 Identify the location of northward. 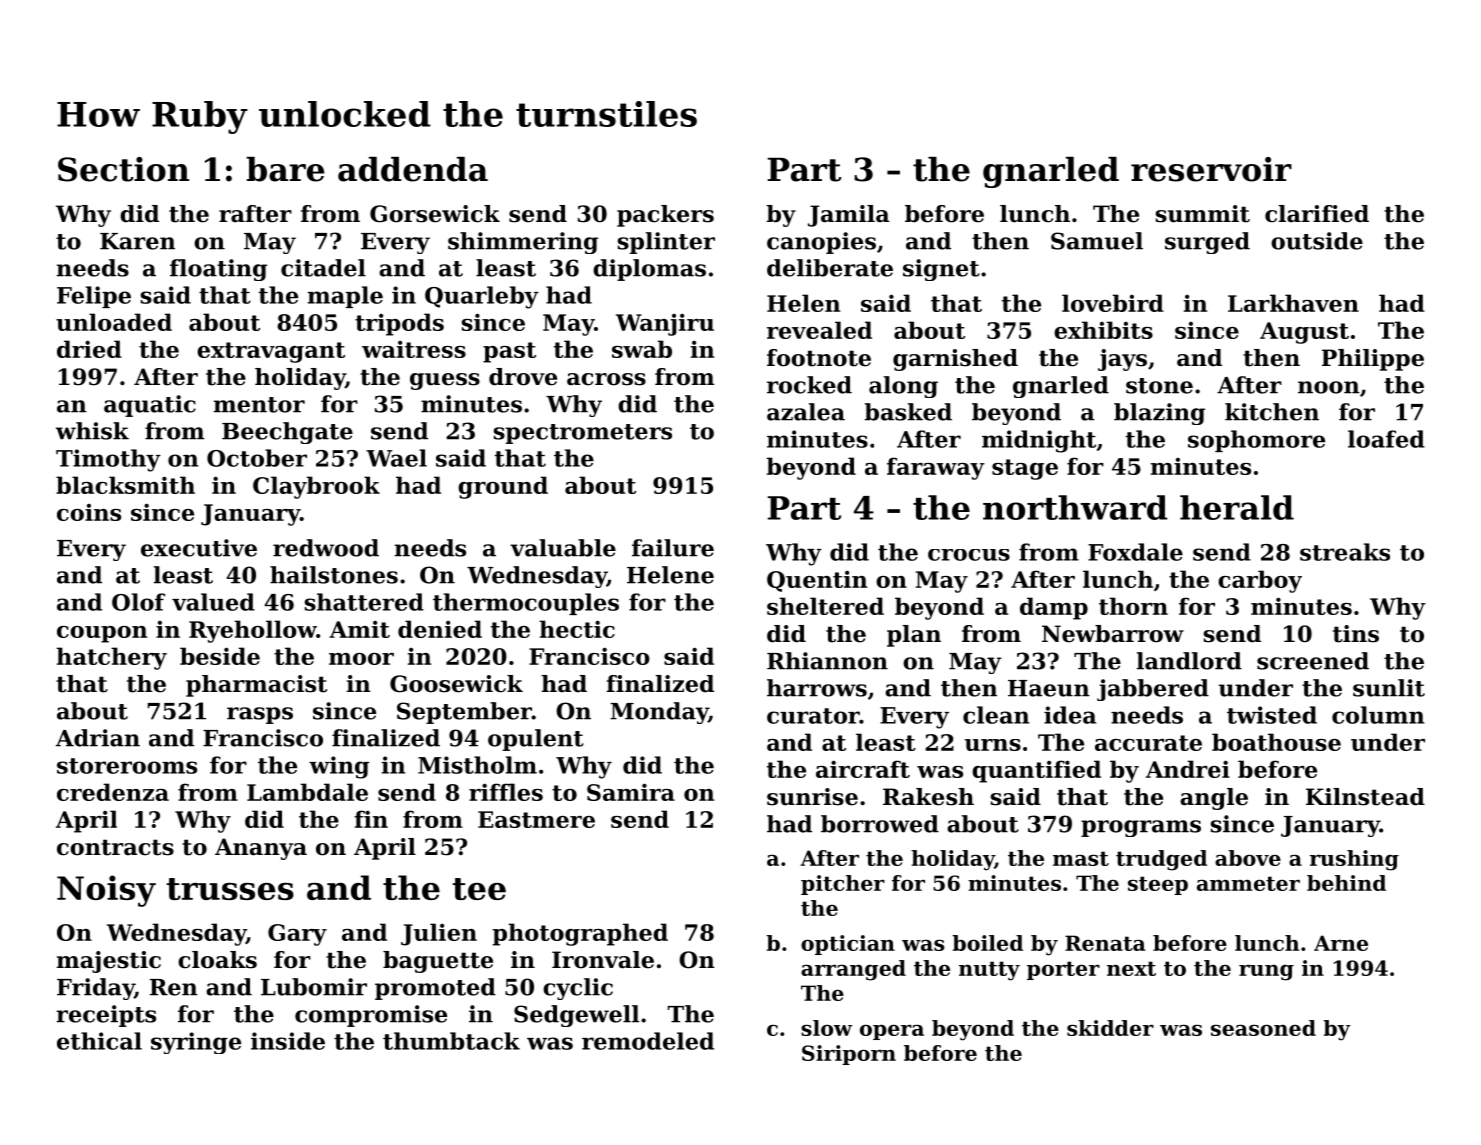
(1075, 507).
